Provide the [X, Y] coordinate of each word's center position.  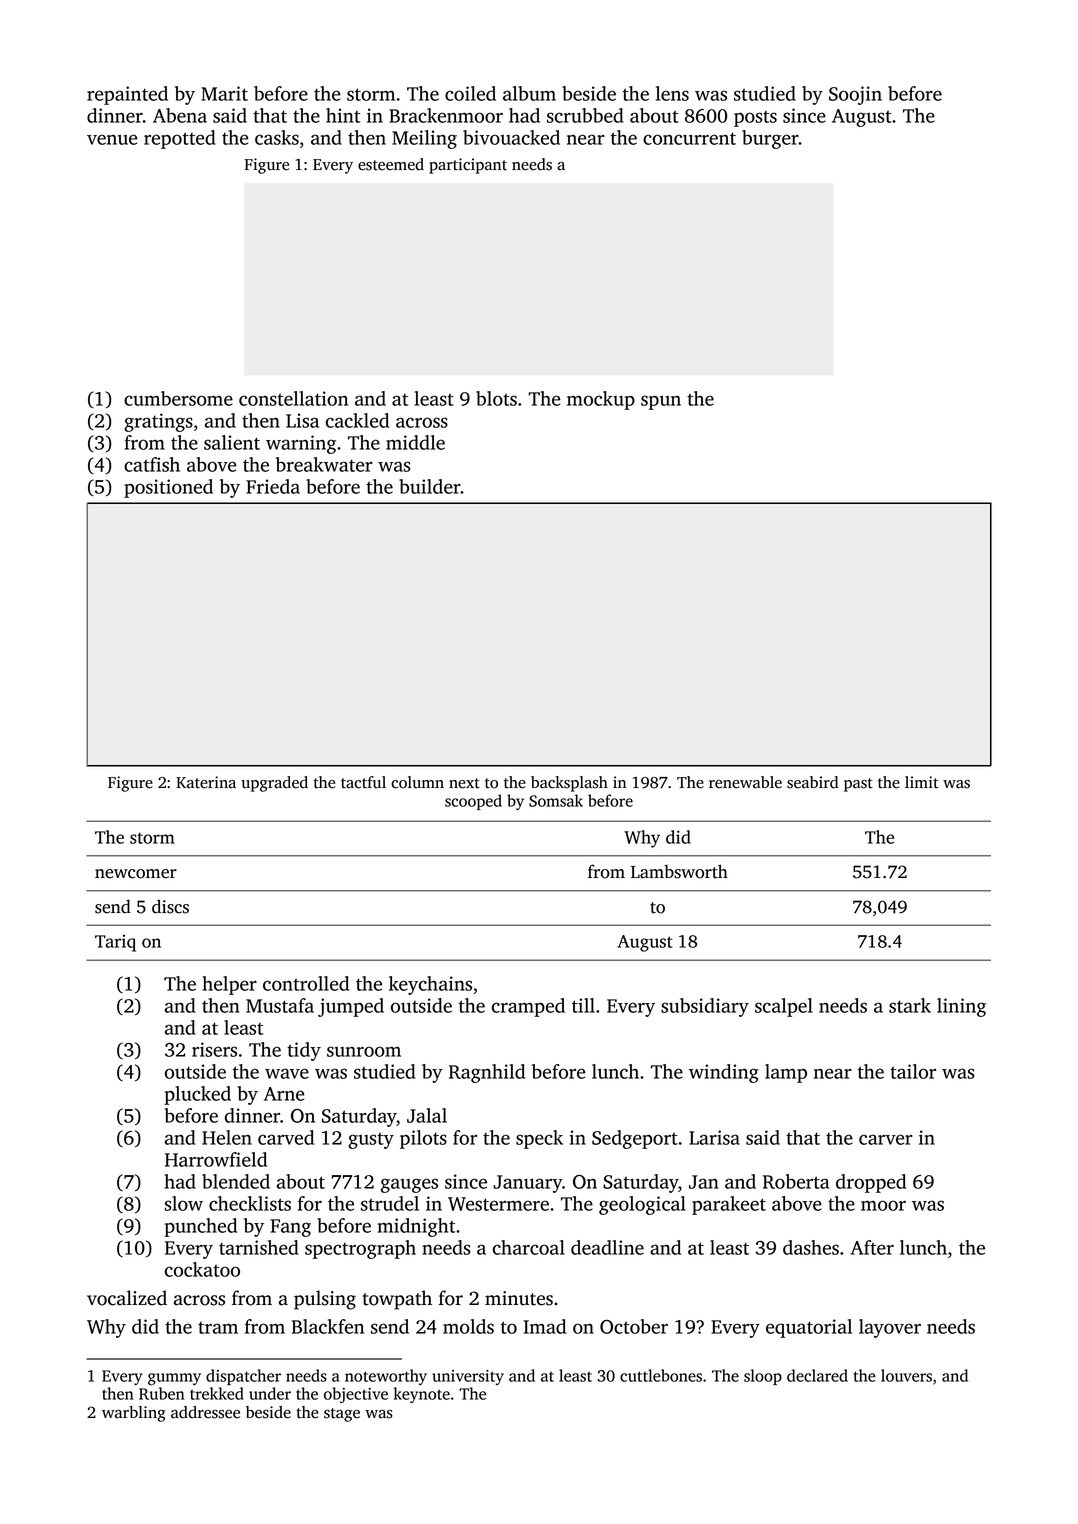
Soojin [855, 95]
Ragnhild [487, 1073]
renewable [745, 782]
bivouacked [511, 137]
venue [112, 139]
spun [661, 402]
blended [236, 1181]
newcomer [136, 874]
